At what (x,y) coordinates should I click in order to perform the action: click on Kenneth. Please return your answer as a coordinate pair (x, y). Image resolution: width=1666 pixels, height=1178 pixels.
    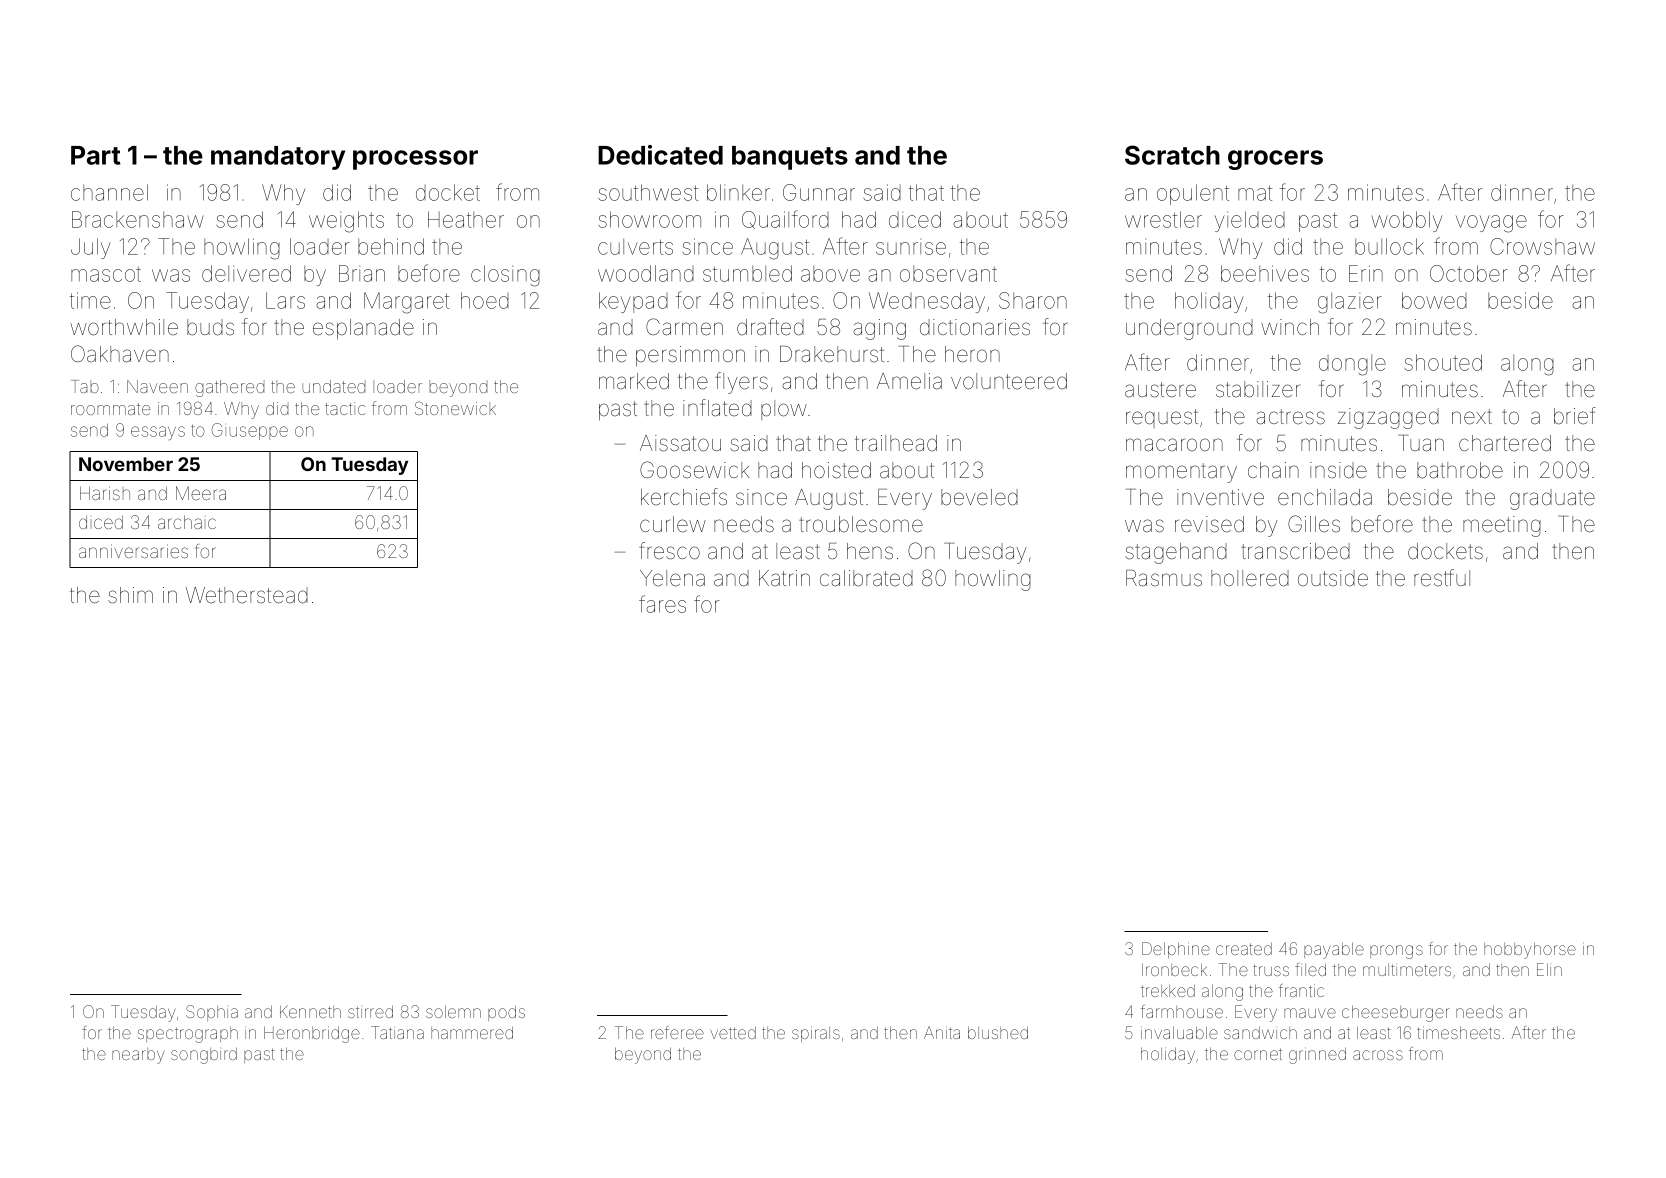
    Looking at the image, I should click on (310, 1011).
